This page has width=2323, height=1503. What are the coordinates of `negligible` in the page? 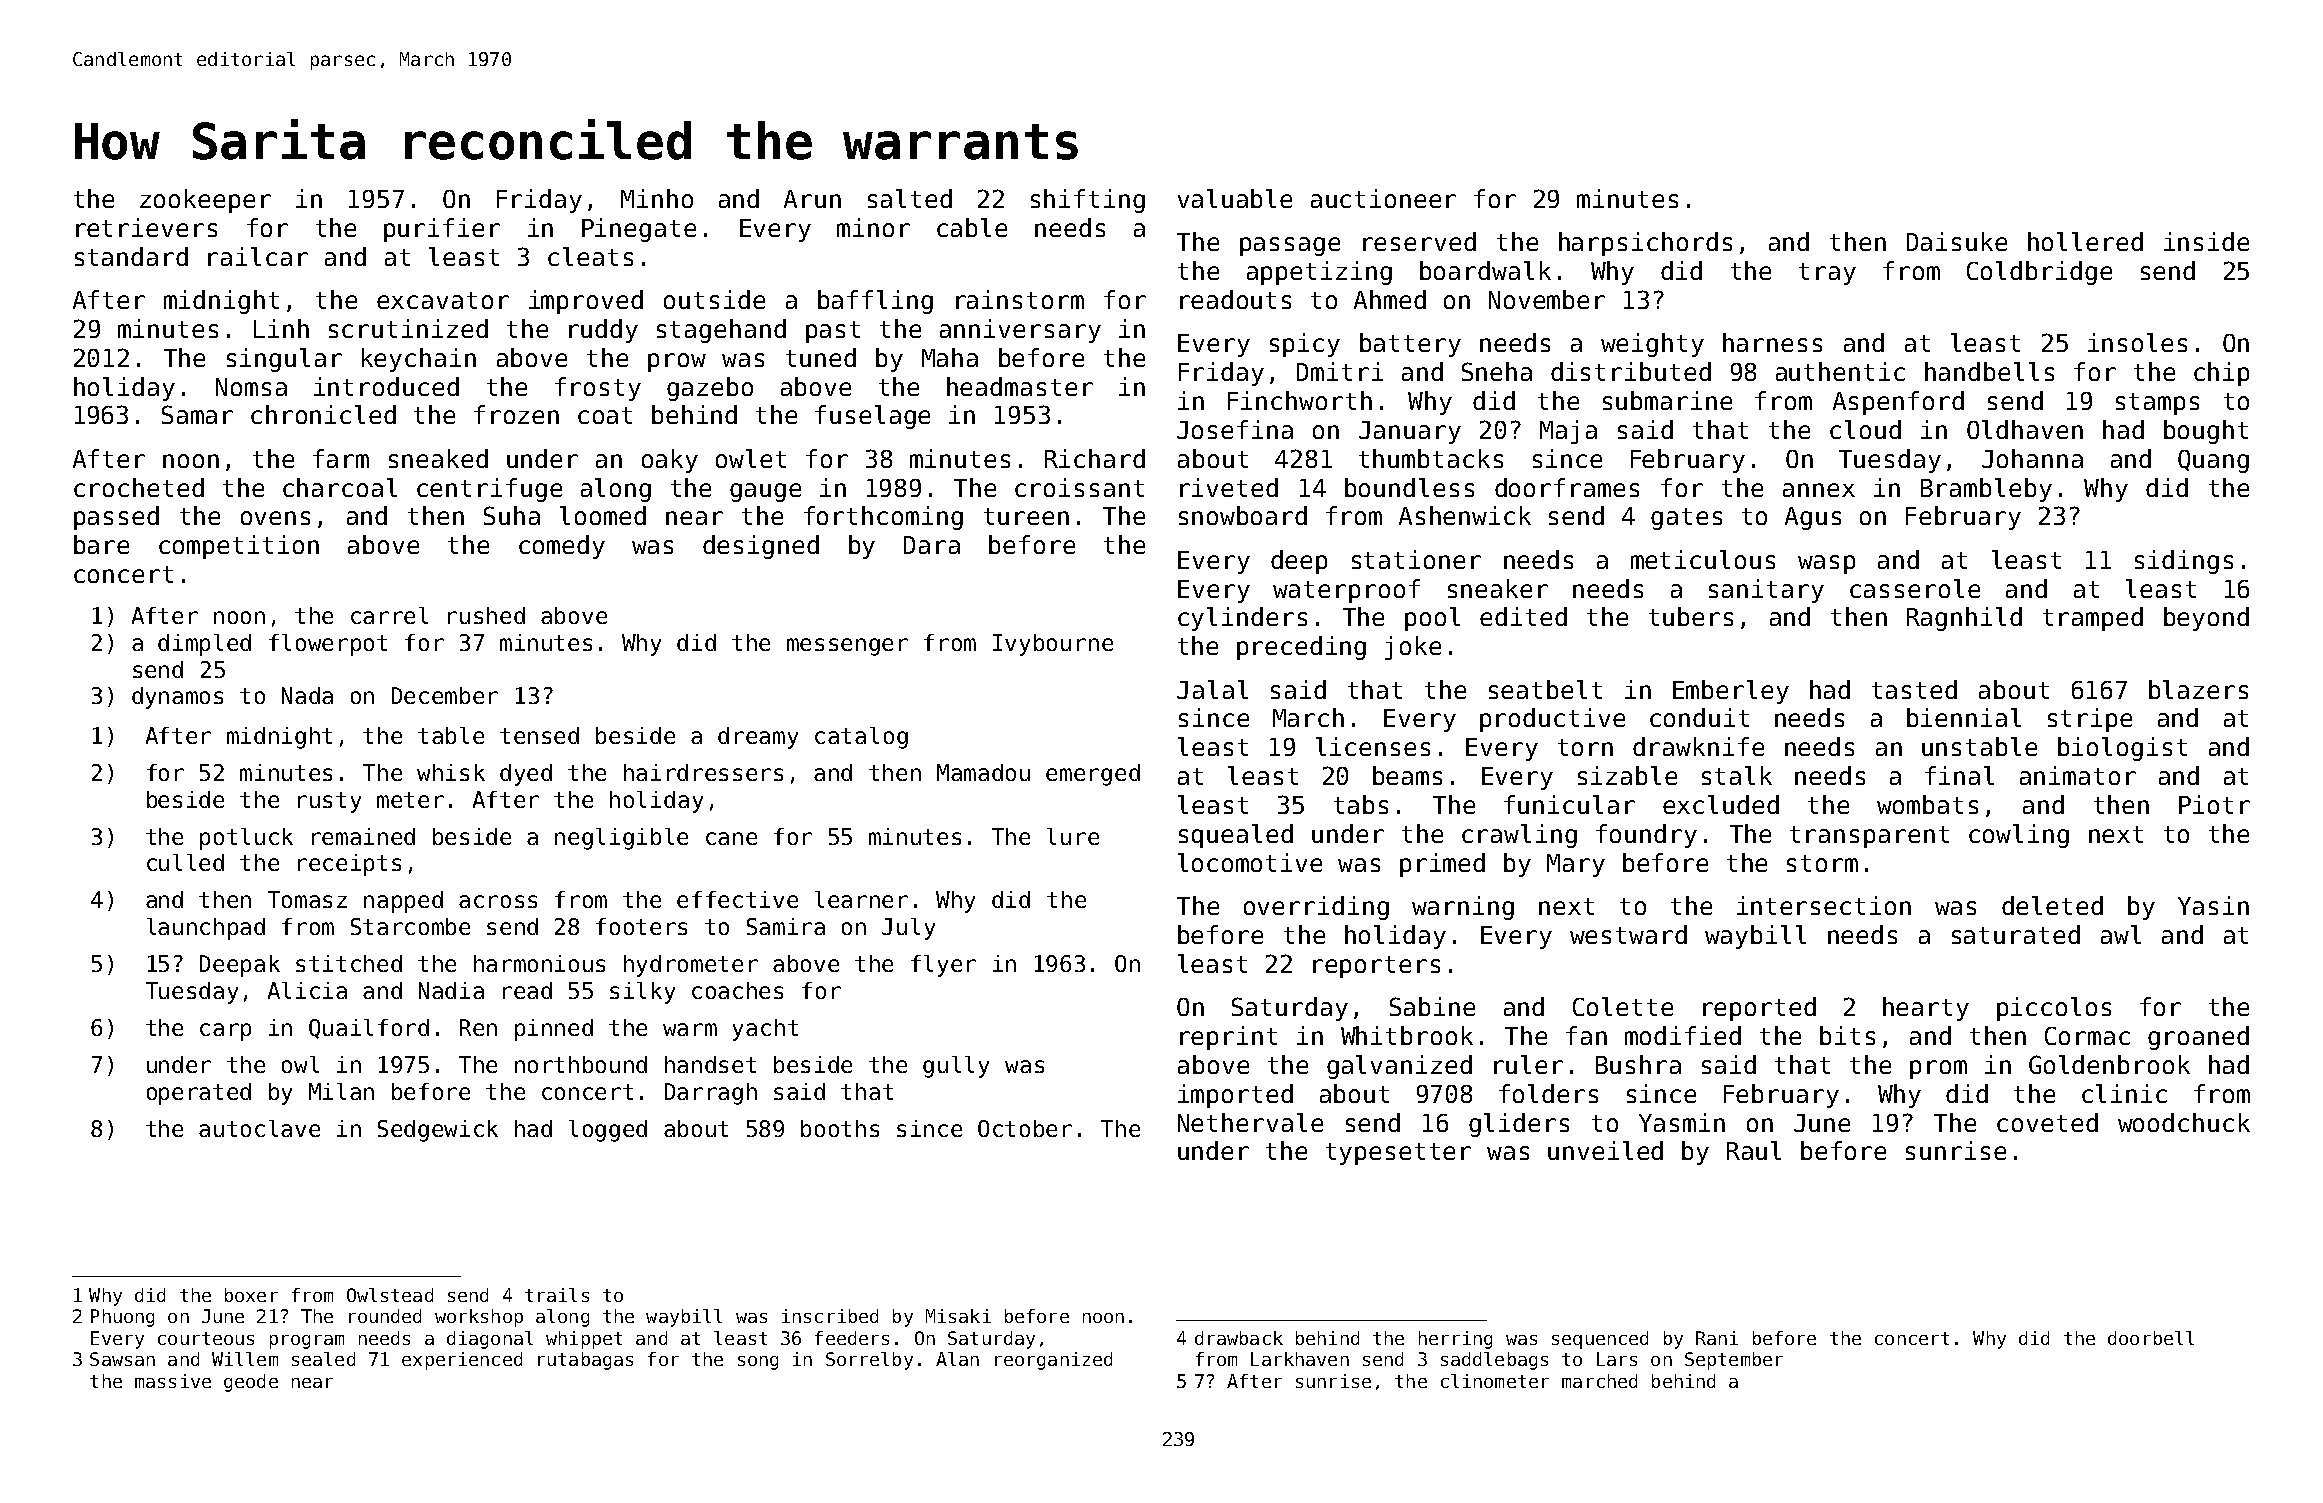 It's located at (621, 839).
